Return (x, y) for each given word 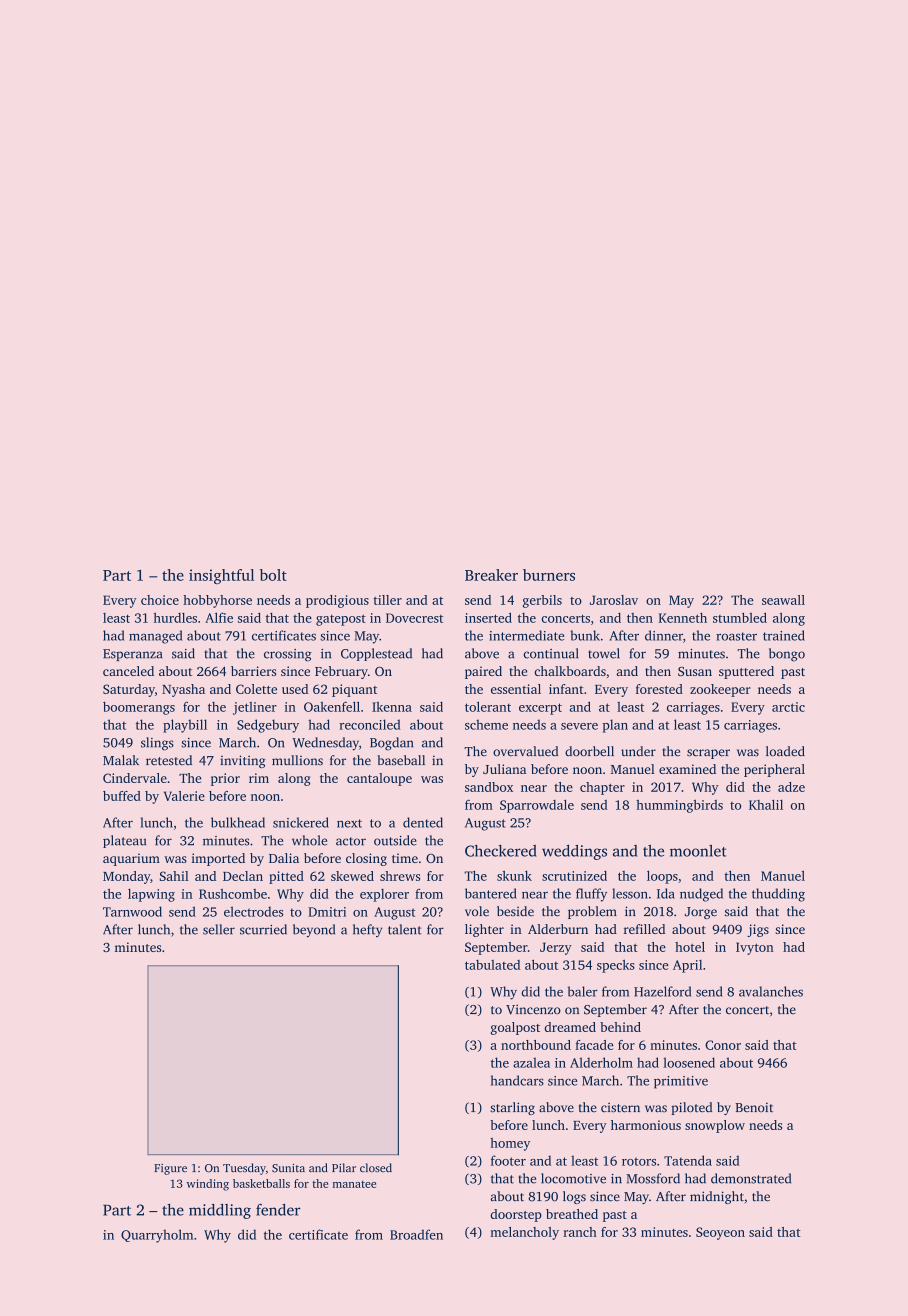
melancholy (524, 1233)
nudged (701, 895)
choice (160, 600)
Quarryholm (157, 1236)
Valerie (184, 796)
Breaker (491, 575)
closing (366, 859)
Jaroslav (614, 600)
